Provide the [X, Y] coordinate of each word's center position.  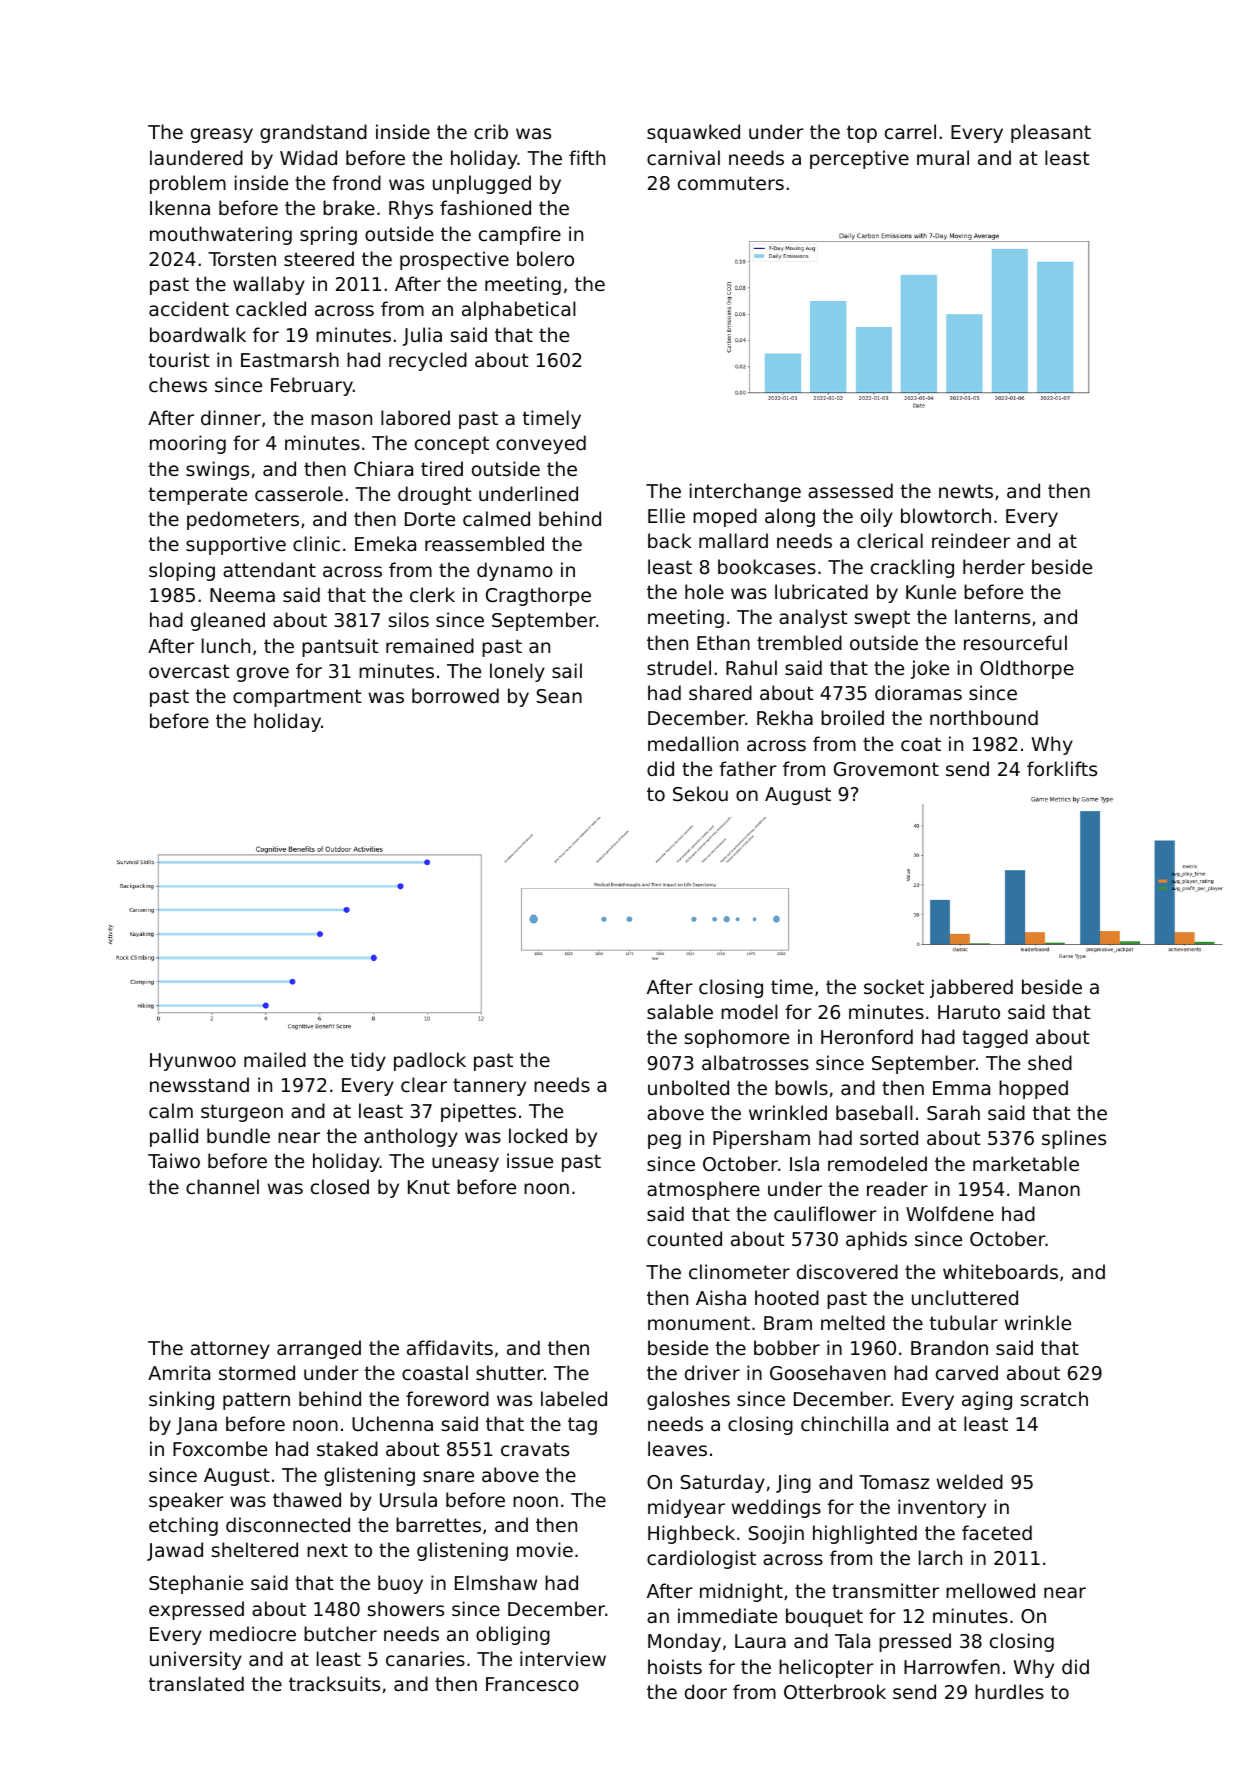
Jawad [175, 1551]
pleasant [1051, 133]
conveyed [541, 444]
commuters [731, 183]
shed [1050, 1062]
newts [966, 491]
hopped [1033, 1089]
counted [684, 1238]
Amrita [179, 1372]
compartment [297, 698]
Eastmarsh [290, 359]
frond [356, 182]
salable [680, 1011]
